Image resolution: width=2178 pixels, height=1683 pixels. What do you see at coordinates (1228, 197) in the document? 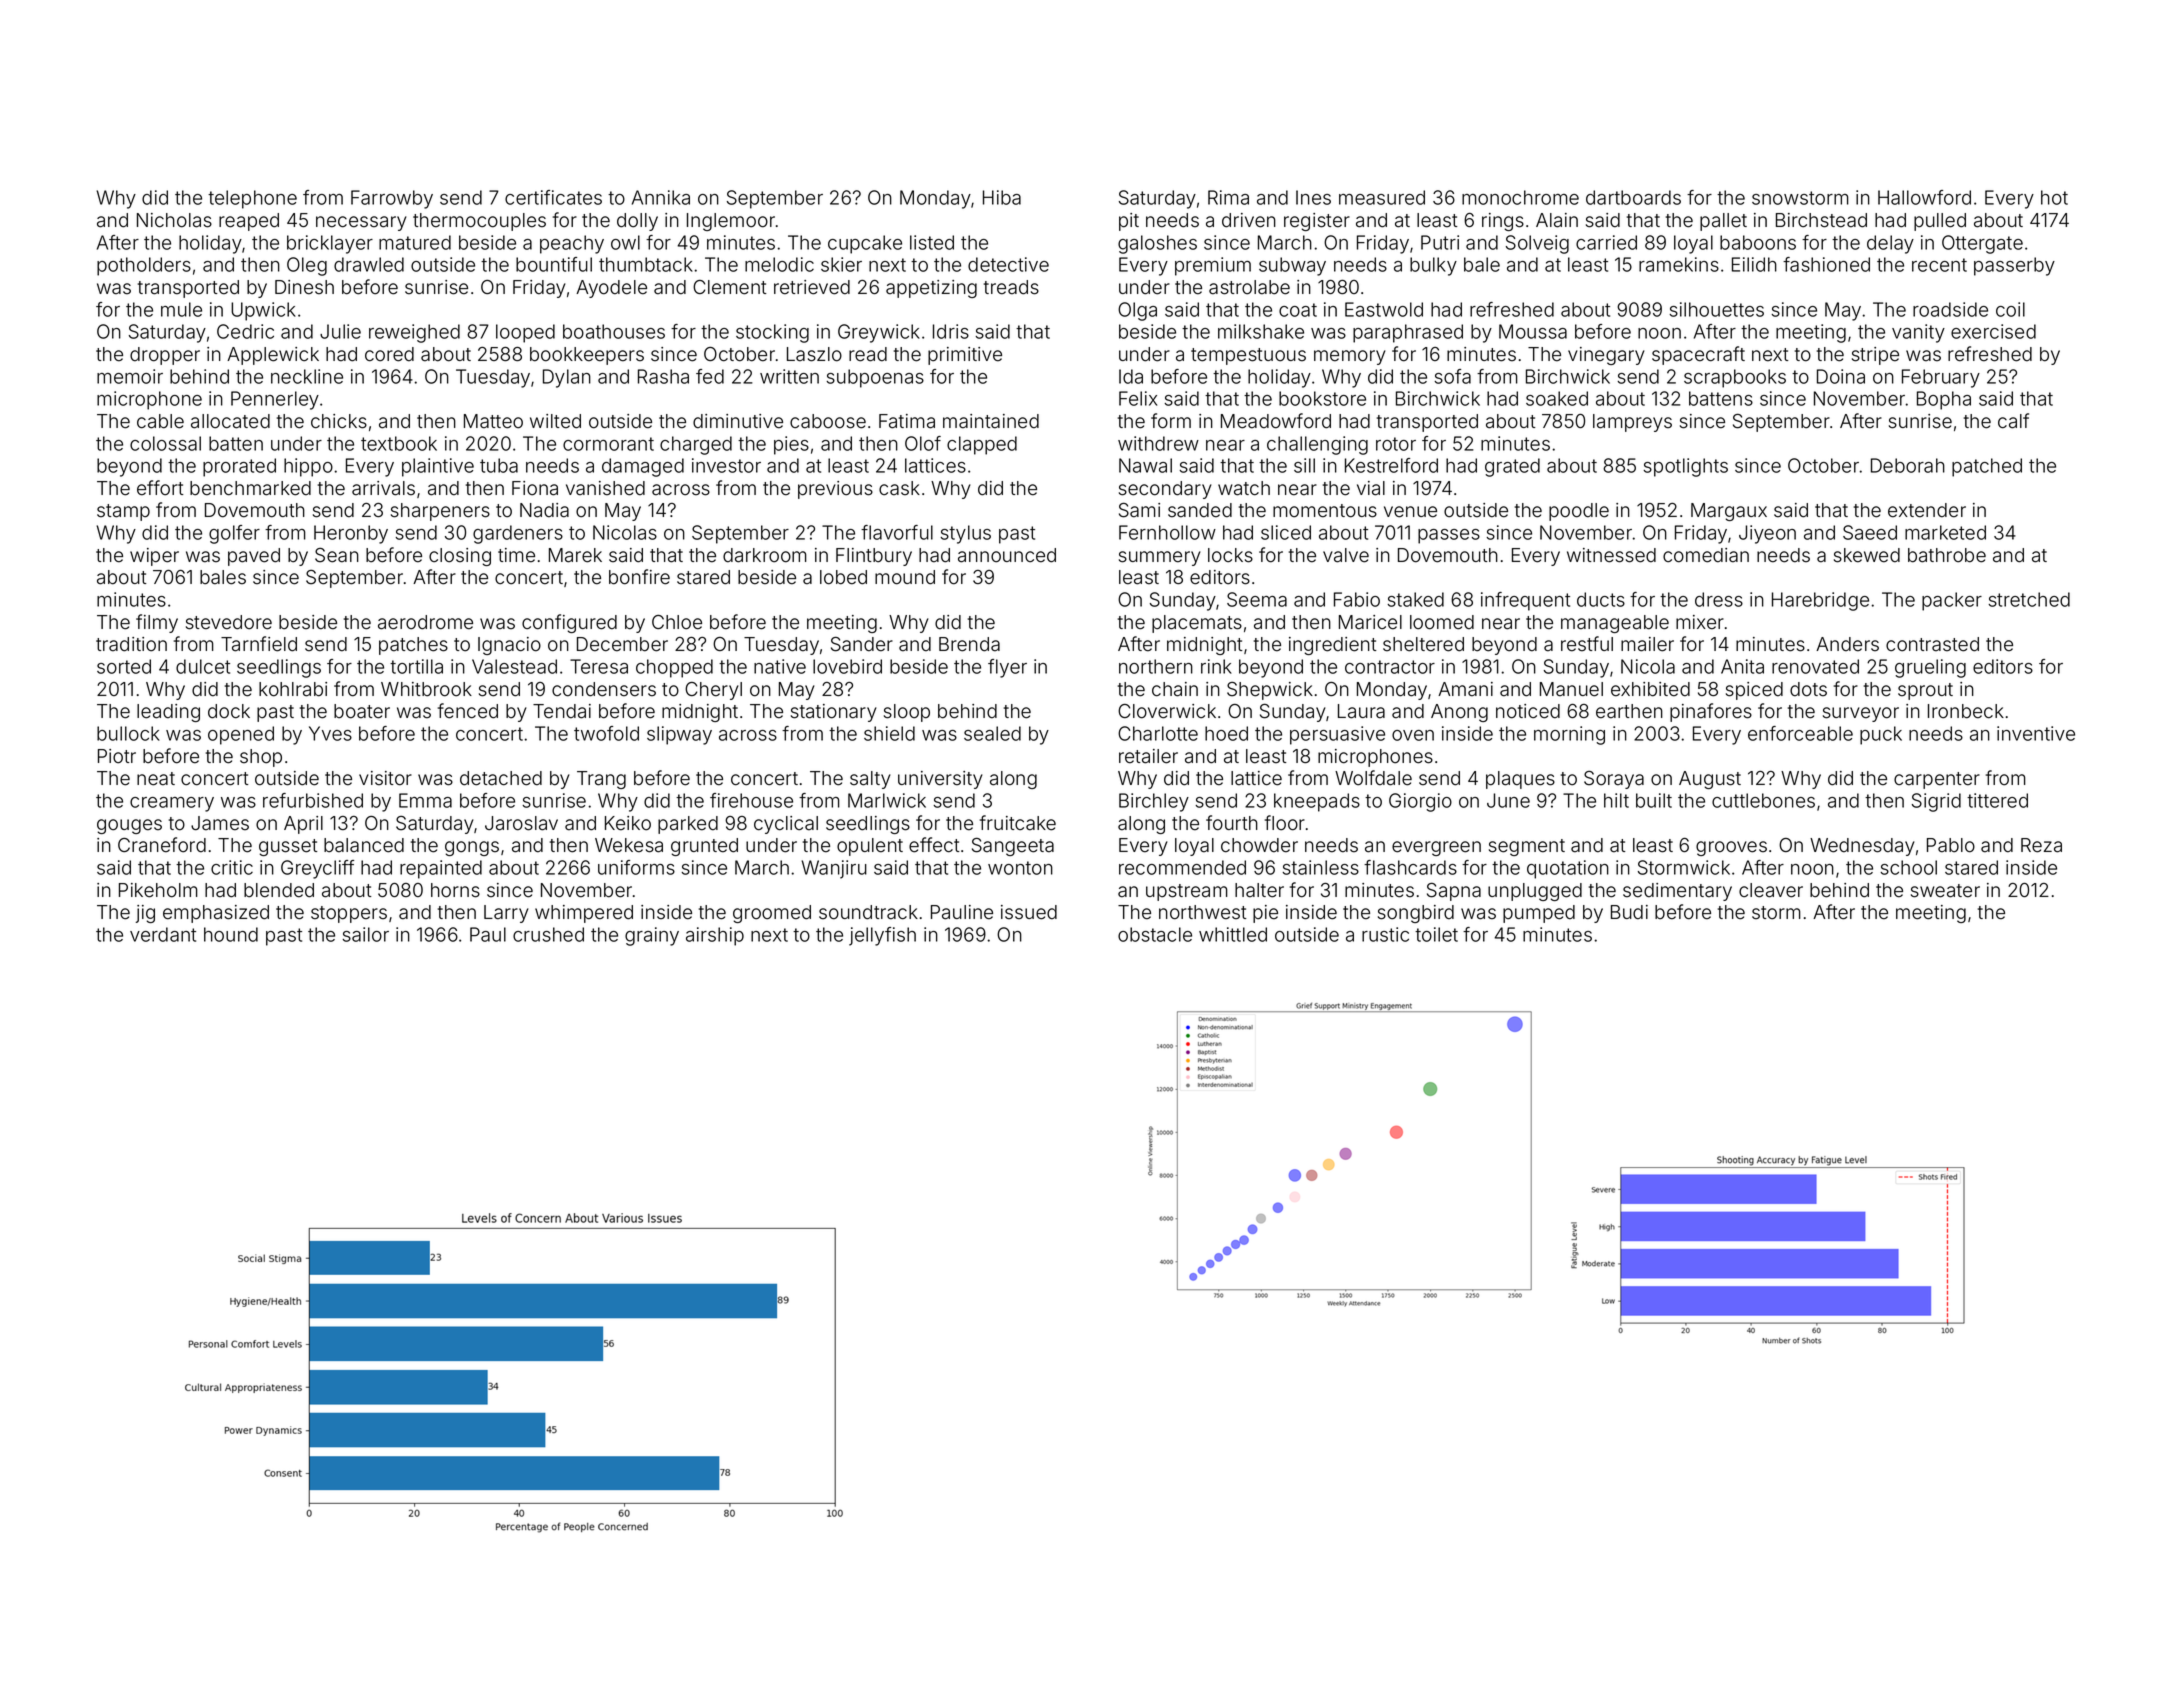
I see `Rima` at bounding box center [1228, 197].
